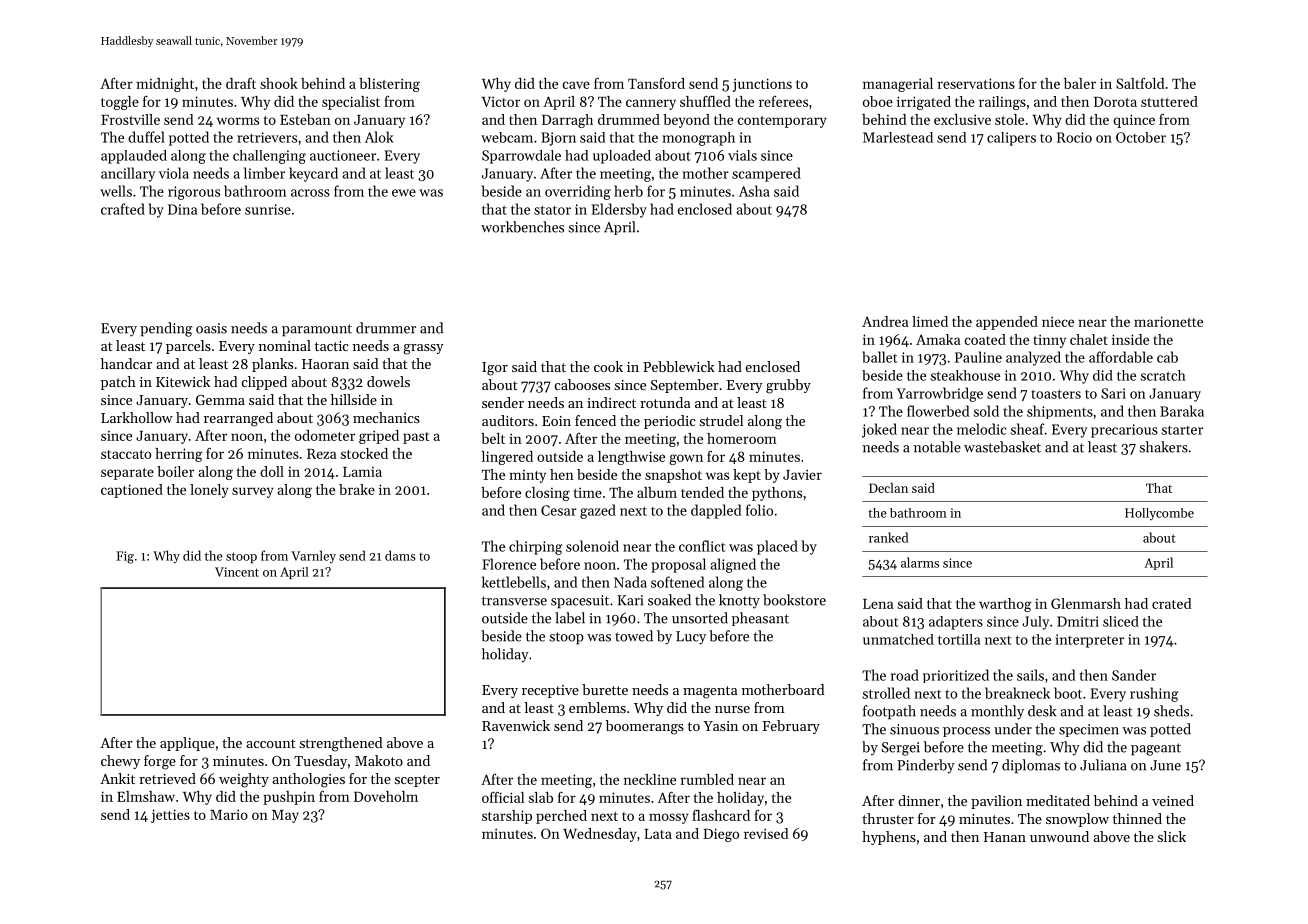  What do you see at coordinates (1172, 603) in the document?
I see `crated` at bounding box center [1172, 603].
